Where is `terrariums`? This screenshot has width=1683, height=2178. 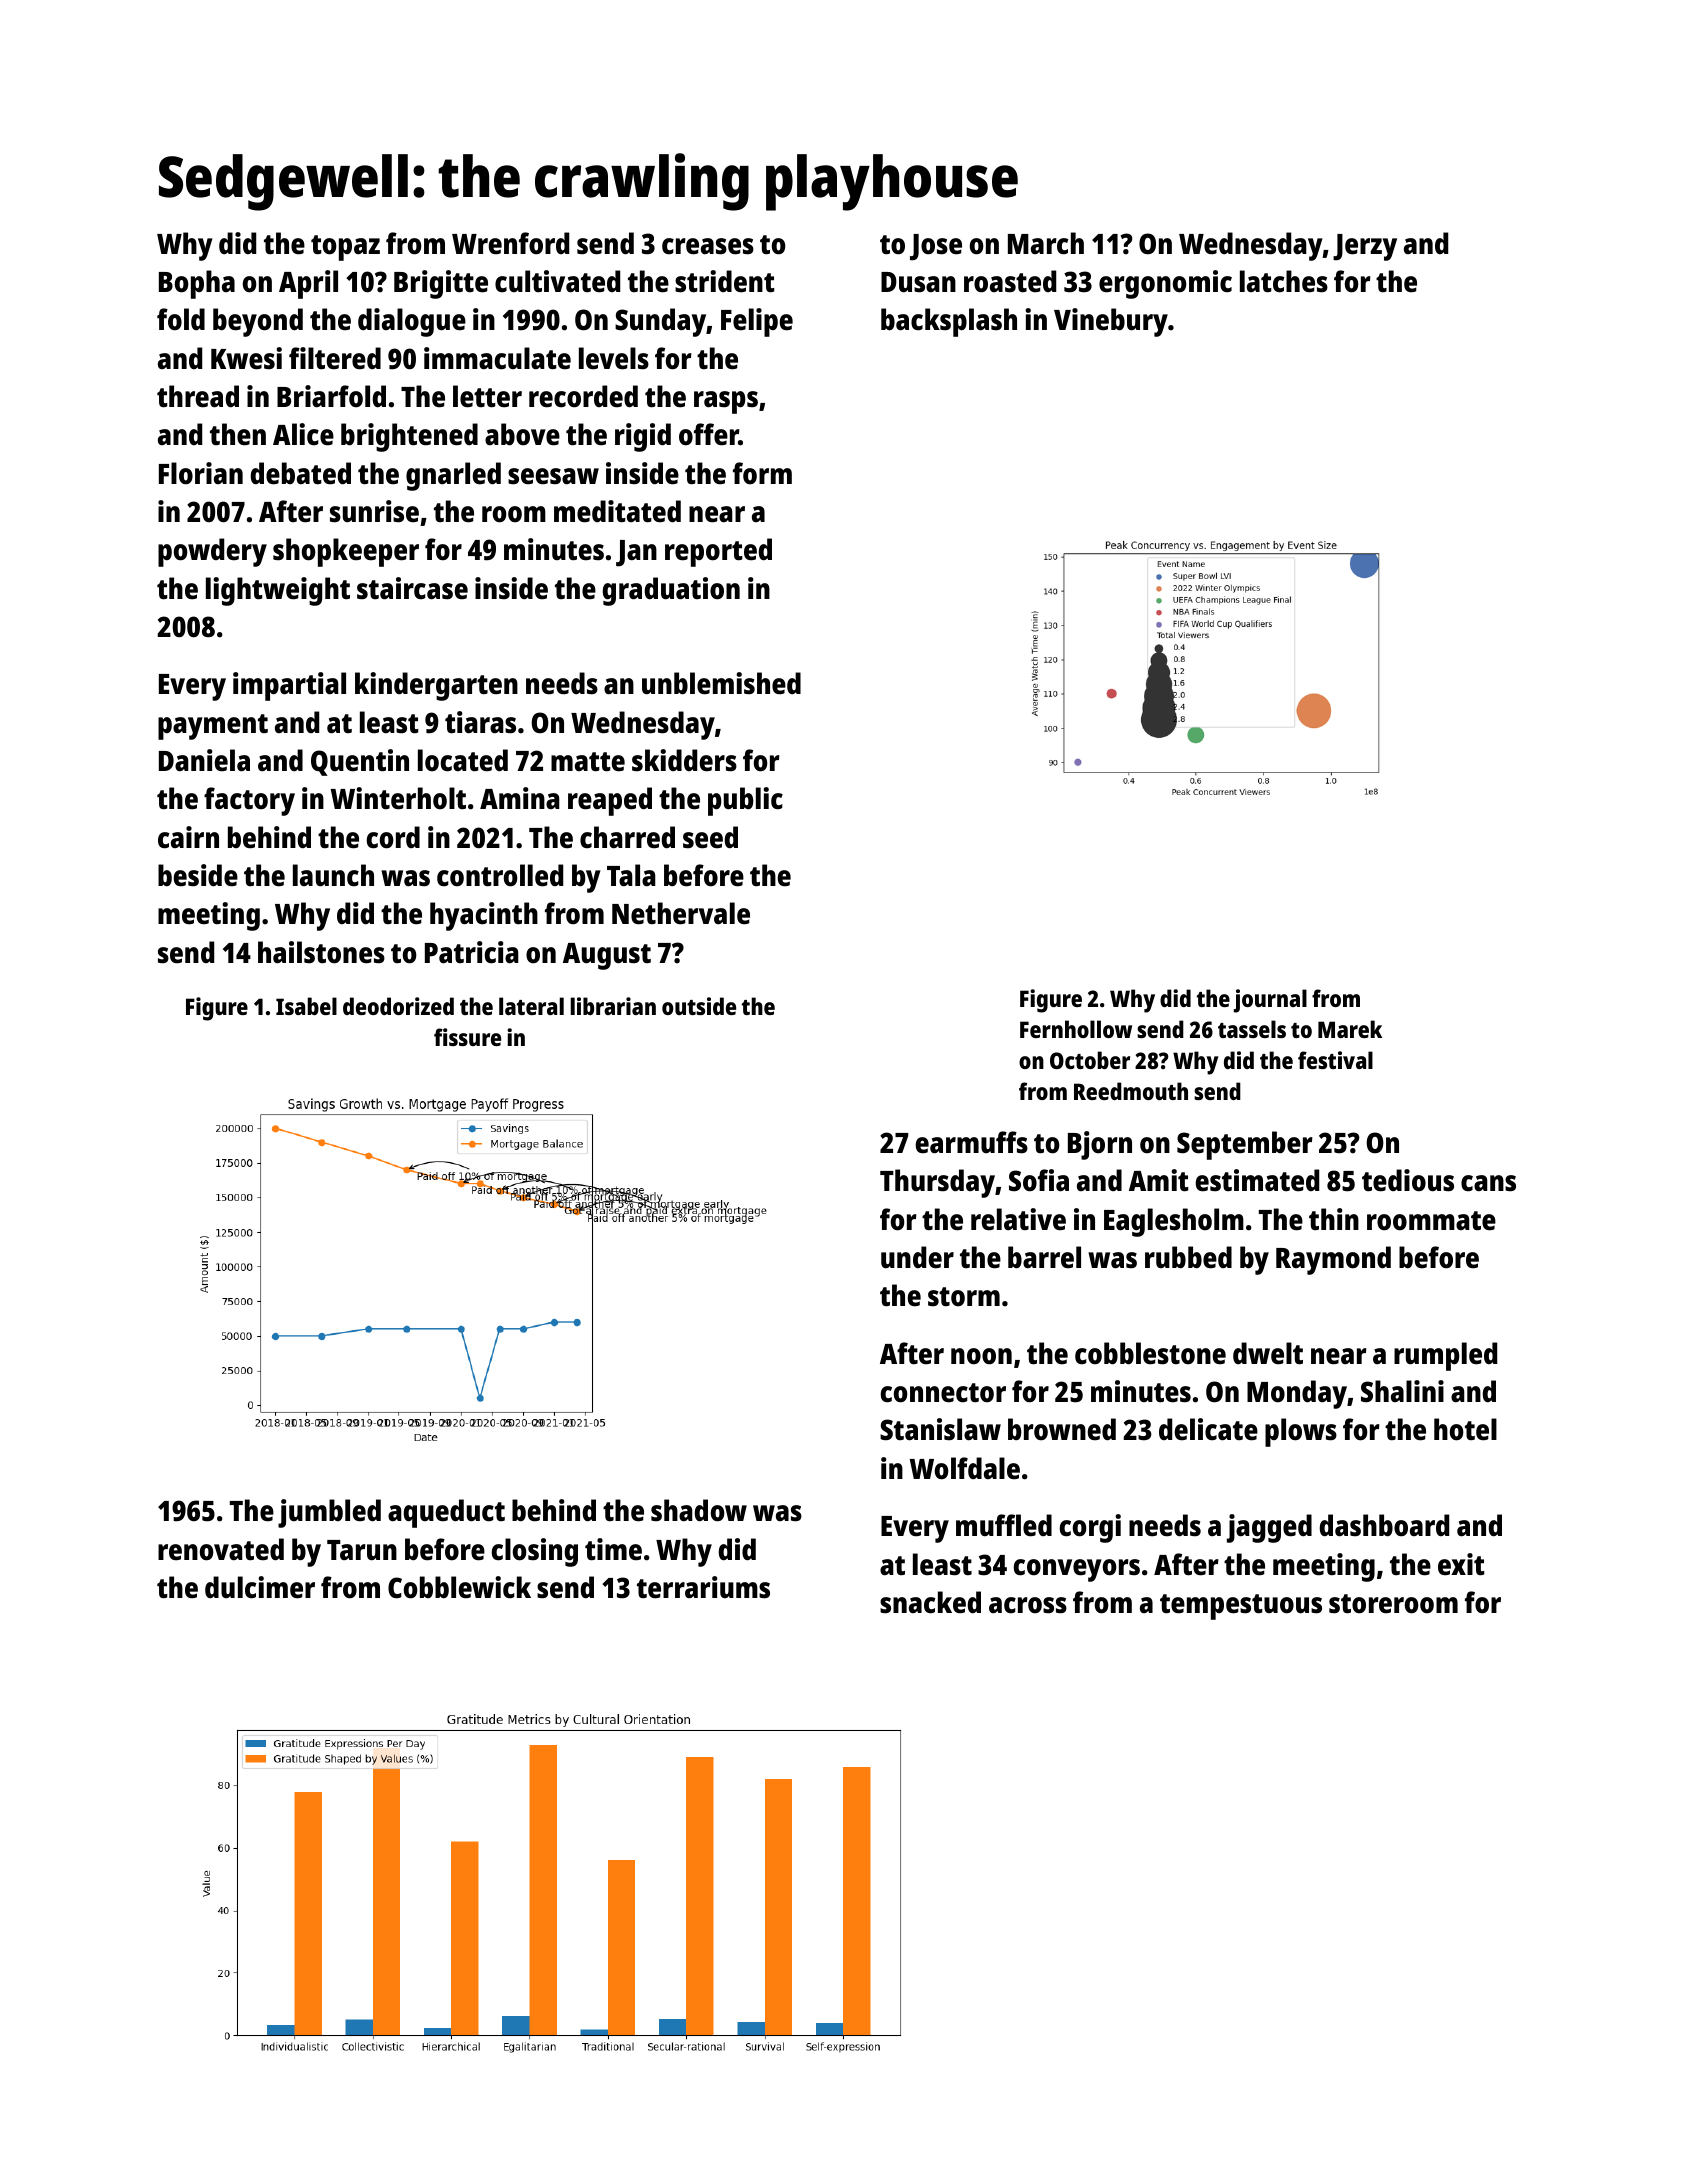
terrariums is located at coordinates (703, 1587).
